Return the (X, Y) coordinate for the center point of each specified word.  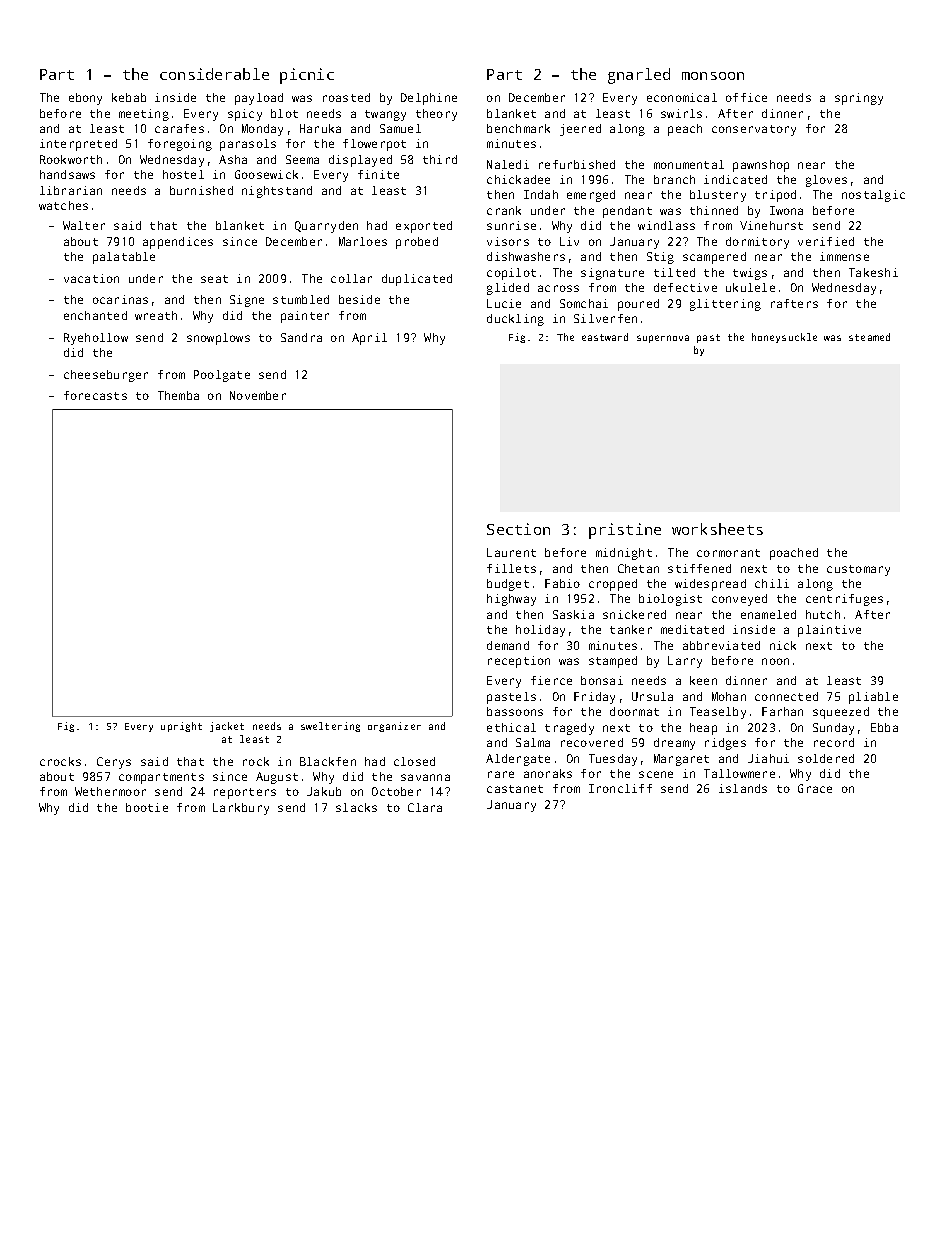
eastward (605, 337)
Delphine (429, 99)
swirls (681, 113)
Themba (178, 395)
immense (844, 256)
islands (743, 788)
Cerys (114, 763)
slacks (356, 807)
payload (259, 99)
